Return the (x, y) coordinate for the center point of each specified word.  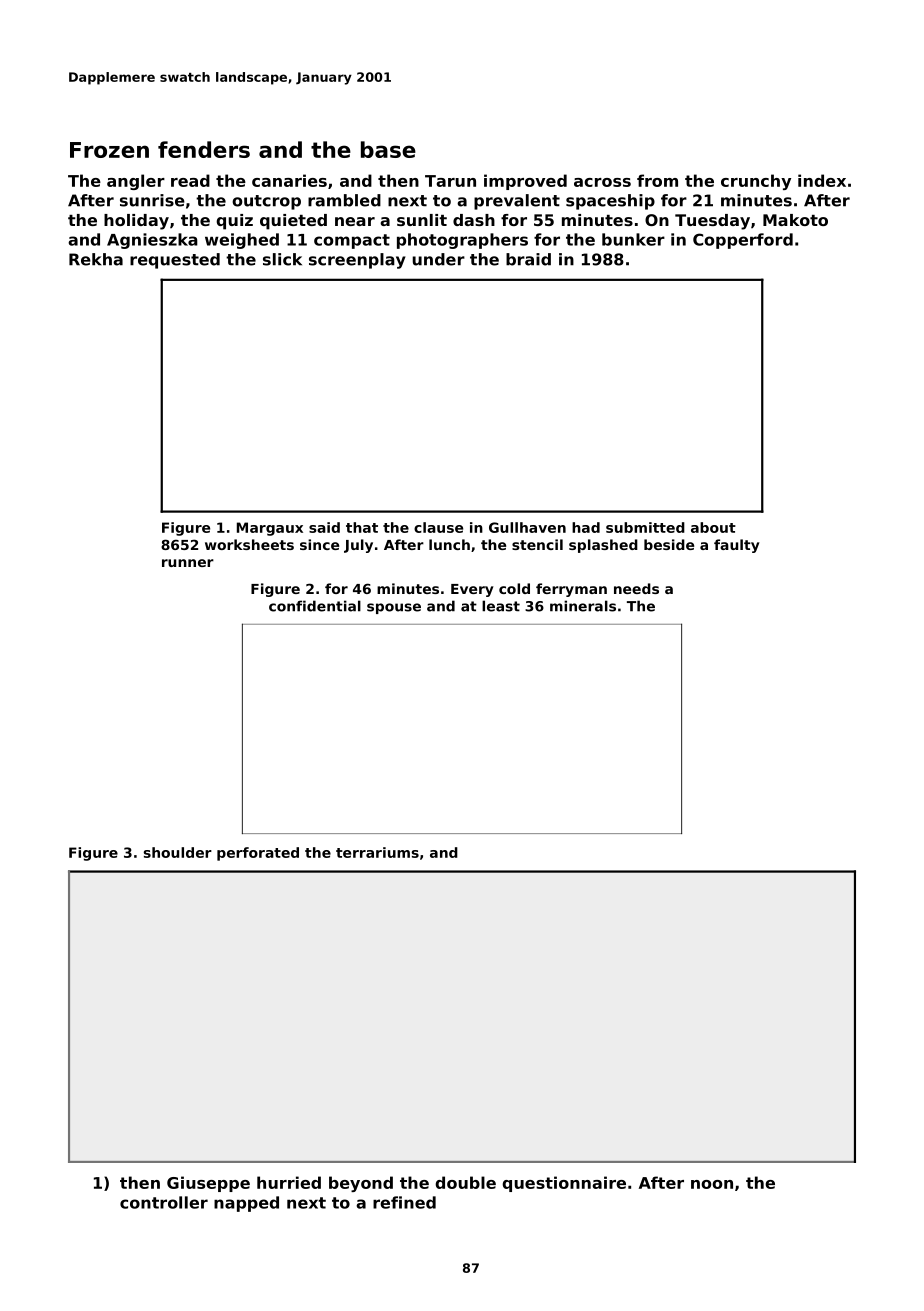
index (822, 180)
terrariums (377, 852)
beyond (361, 1184)
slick (282, 259)
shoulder (178, 852)
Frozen (109, 150)
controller (164, 1202)
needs (636, 588)
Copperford (743, 241)
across (602, 182)
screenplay (357, 261)
